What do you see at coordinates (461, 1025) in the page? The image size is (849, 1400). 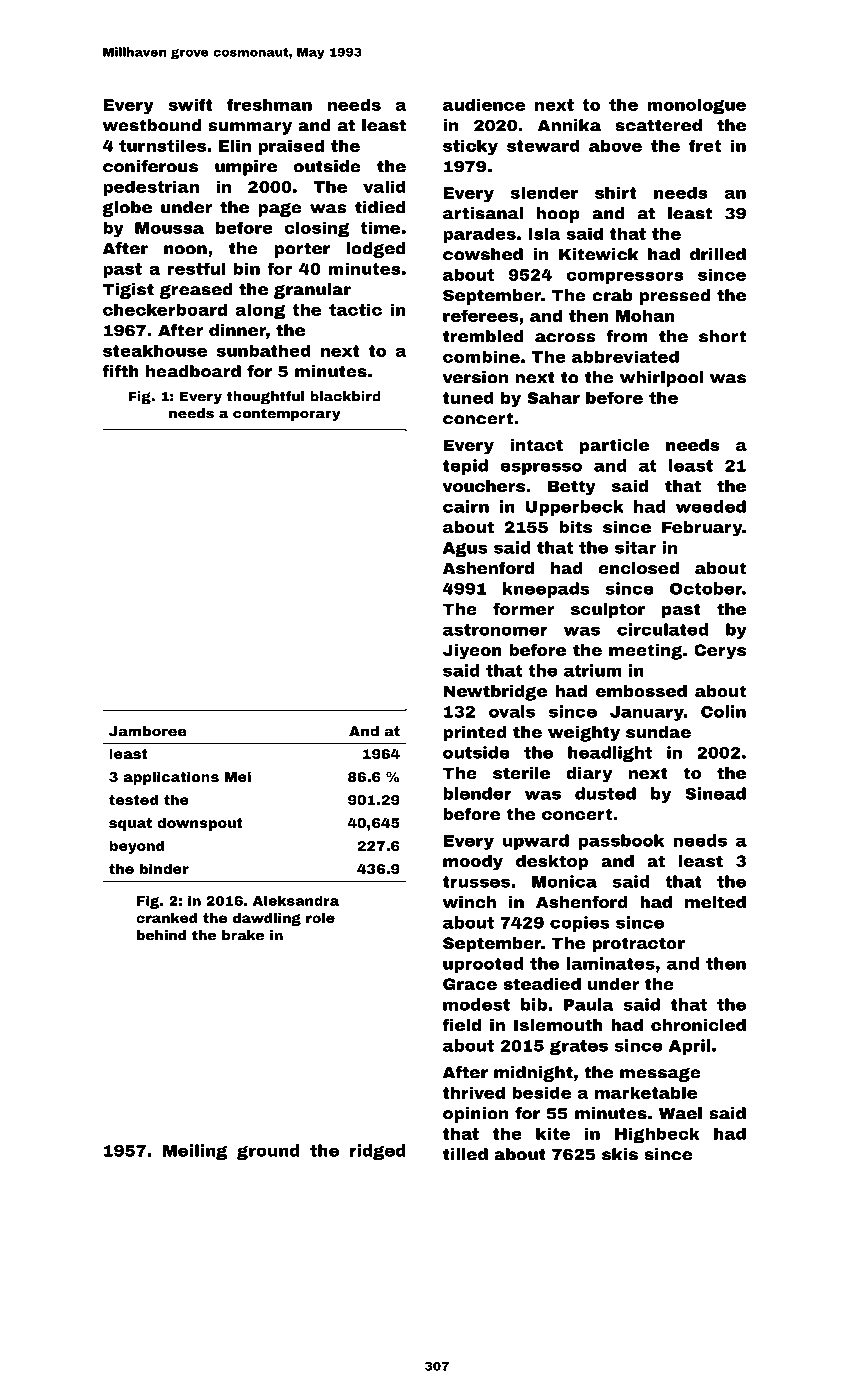 I see `field` at bounding box center [461, 1025].
